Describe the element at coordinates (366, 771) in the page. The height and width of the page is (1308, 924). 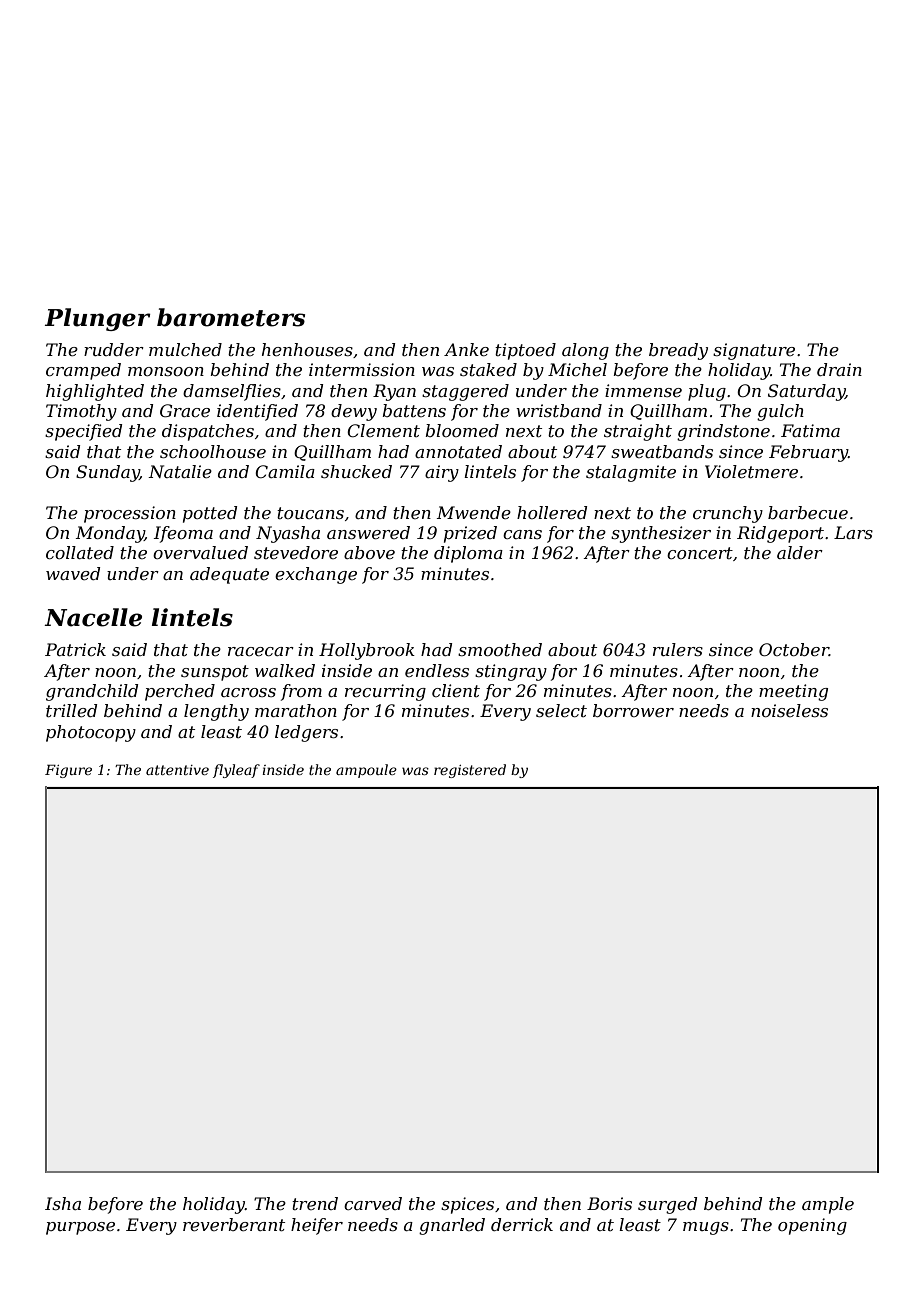
I see `ampoule` at that location.
